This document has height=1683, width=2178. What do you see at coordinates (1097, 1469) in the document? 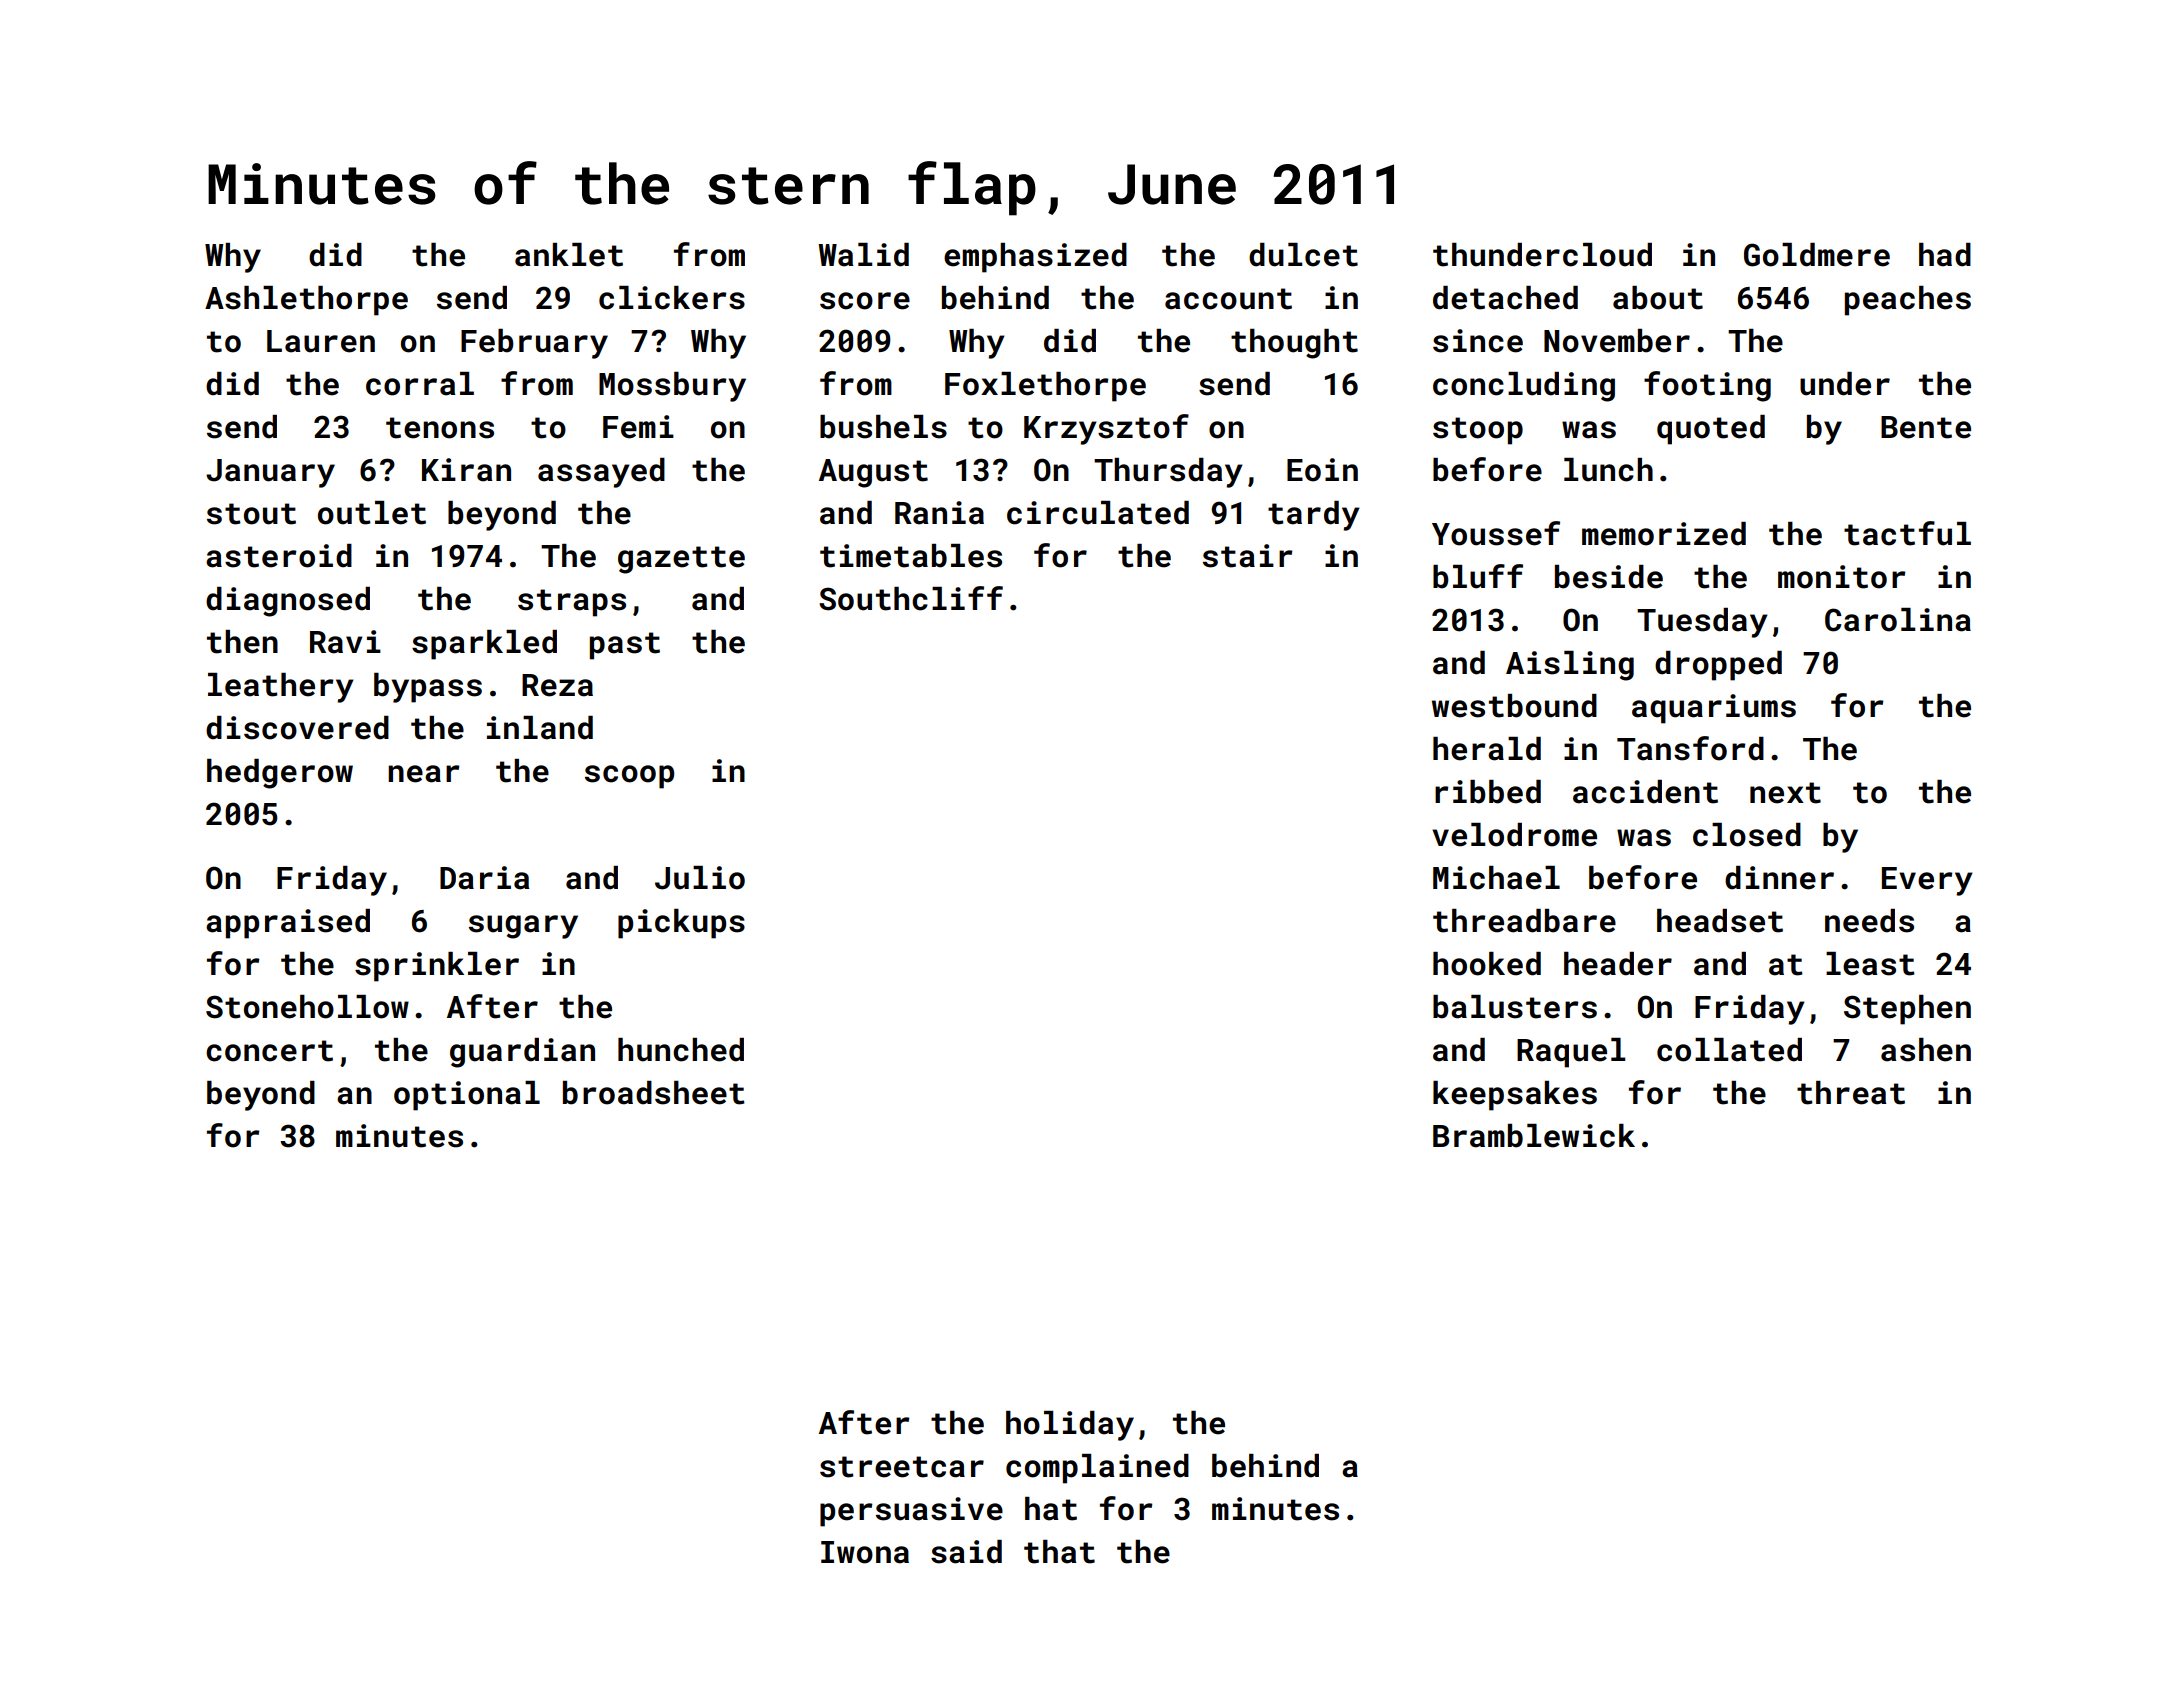
I see `complained` at bounding box center [1097, 1469].
